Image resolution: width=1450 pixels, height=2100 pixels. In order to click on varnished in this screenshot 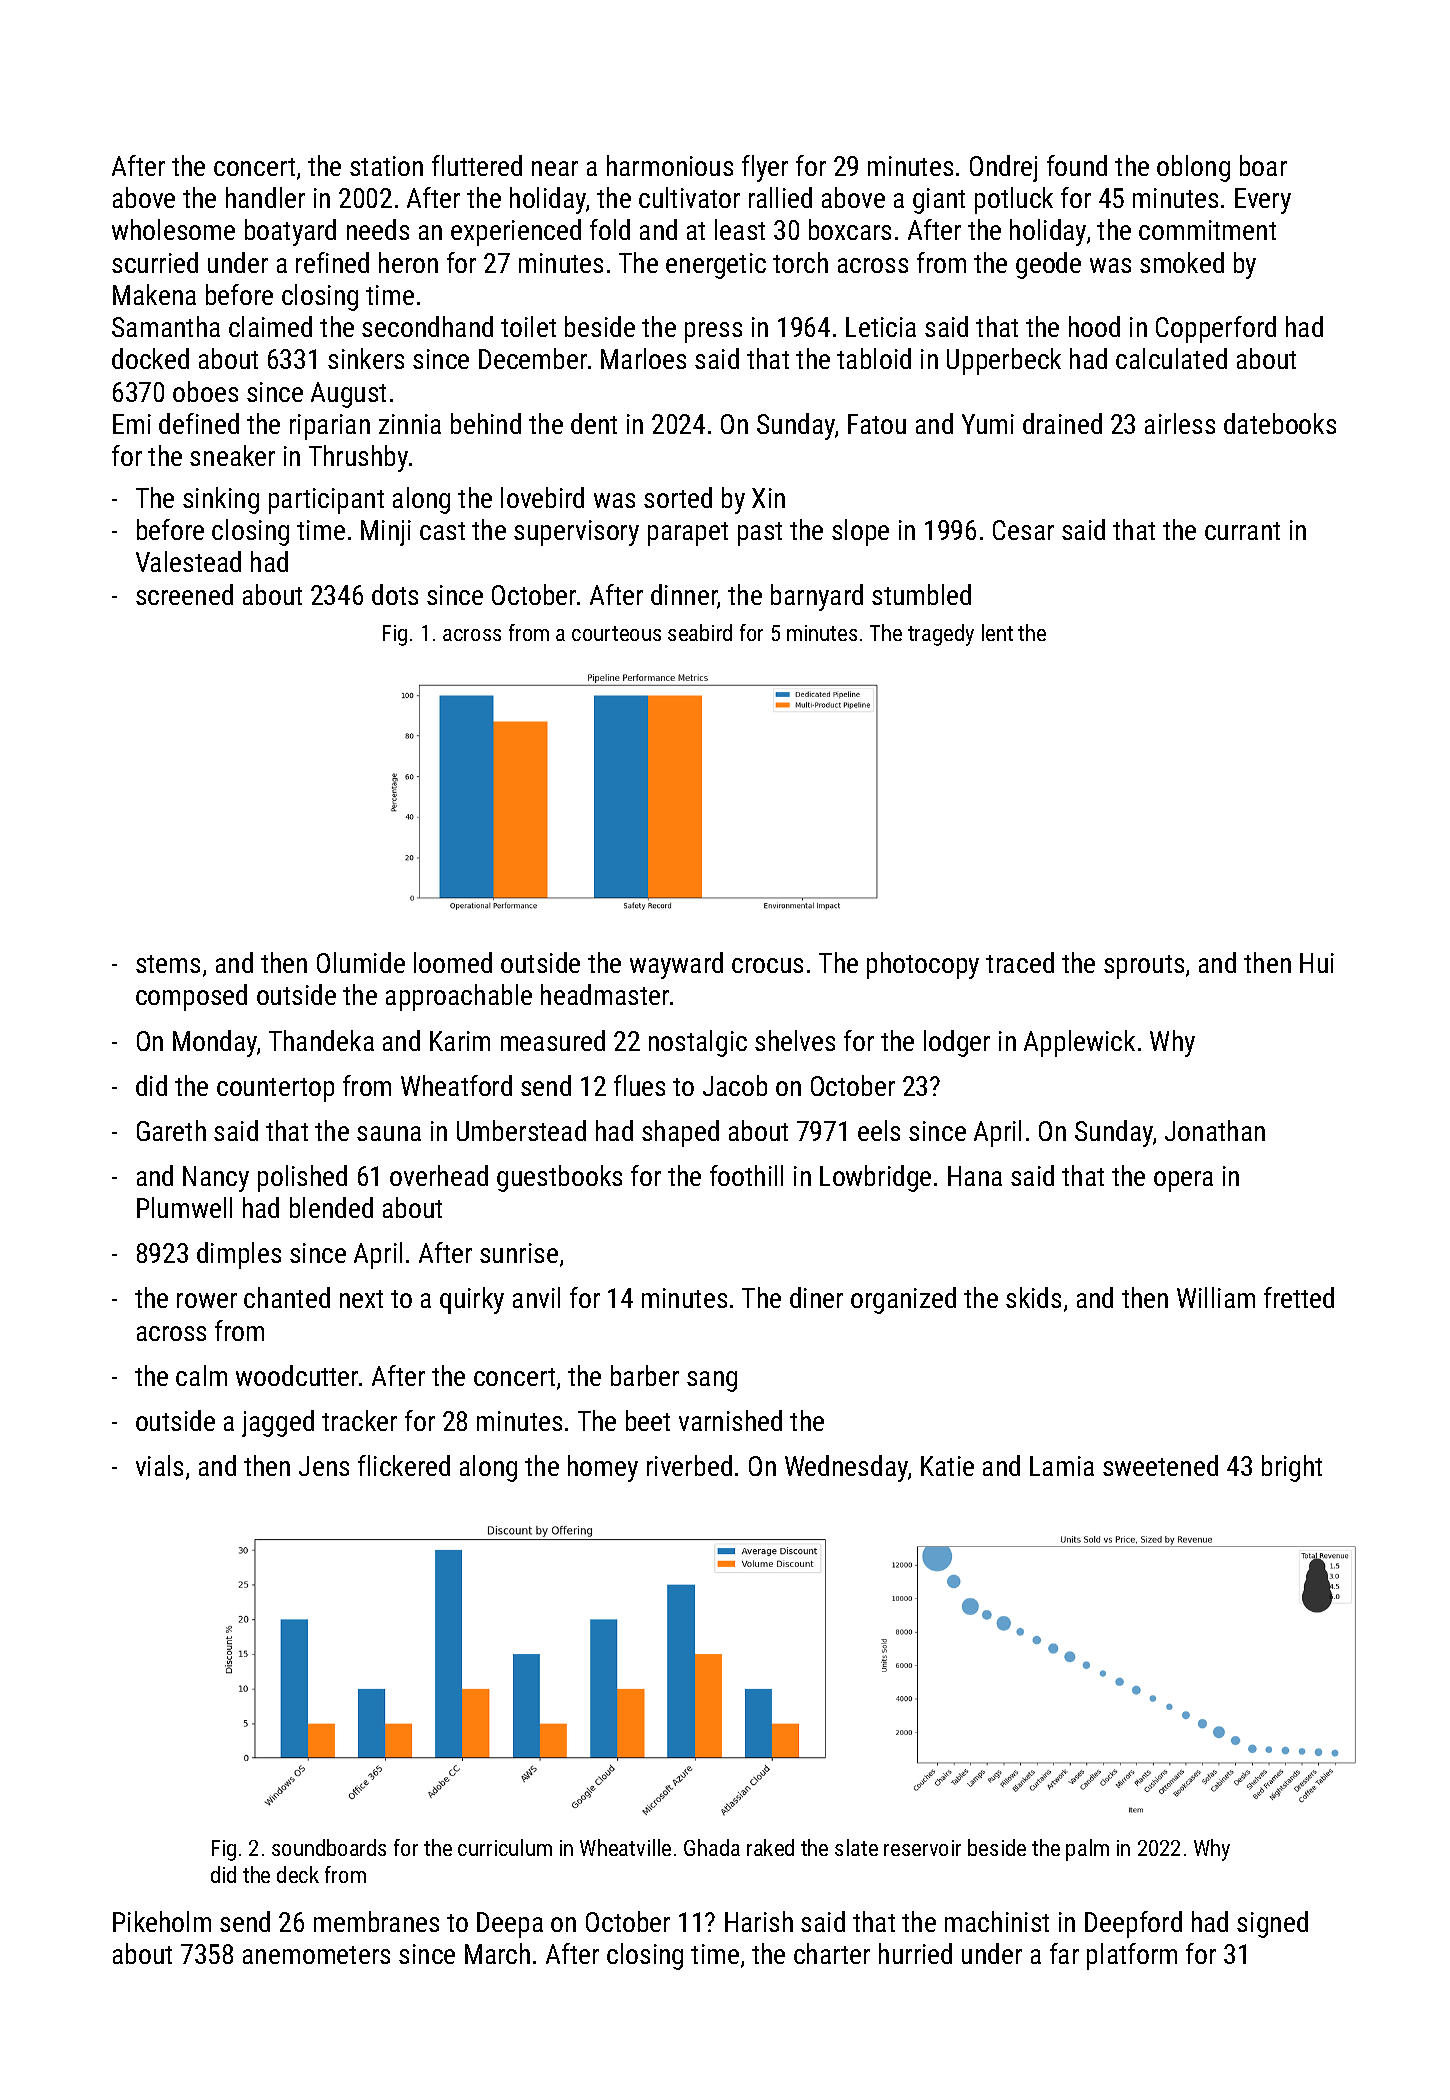, I will do `click(730, 1420)`.
